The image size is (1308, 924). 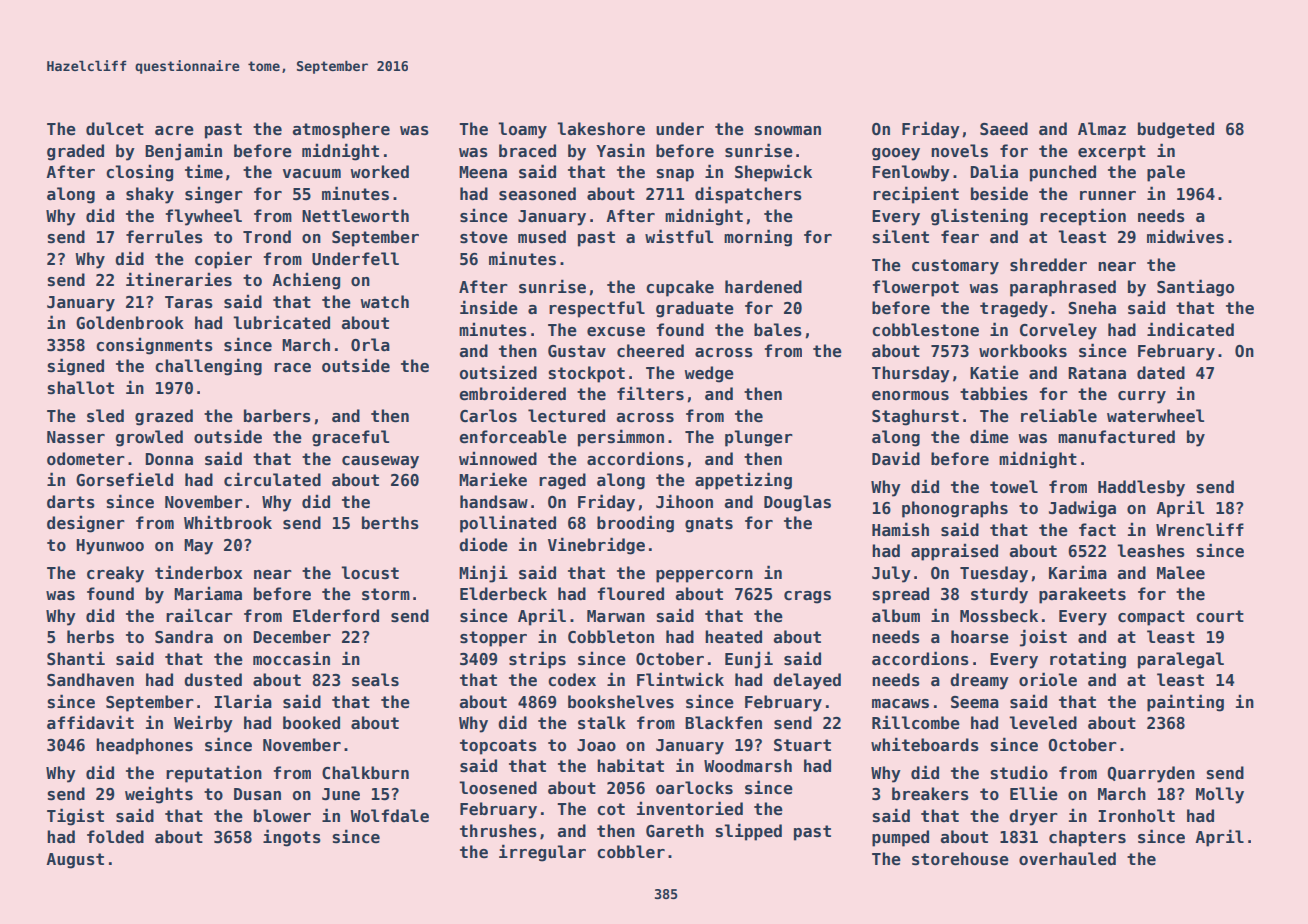 I want to click on dulcet, so click(x=115, y=129).
